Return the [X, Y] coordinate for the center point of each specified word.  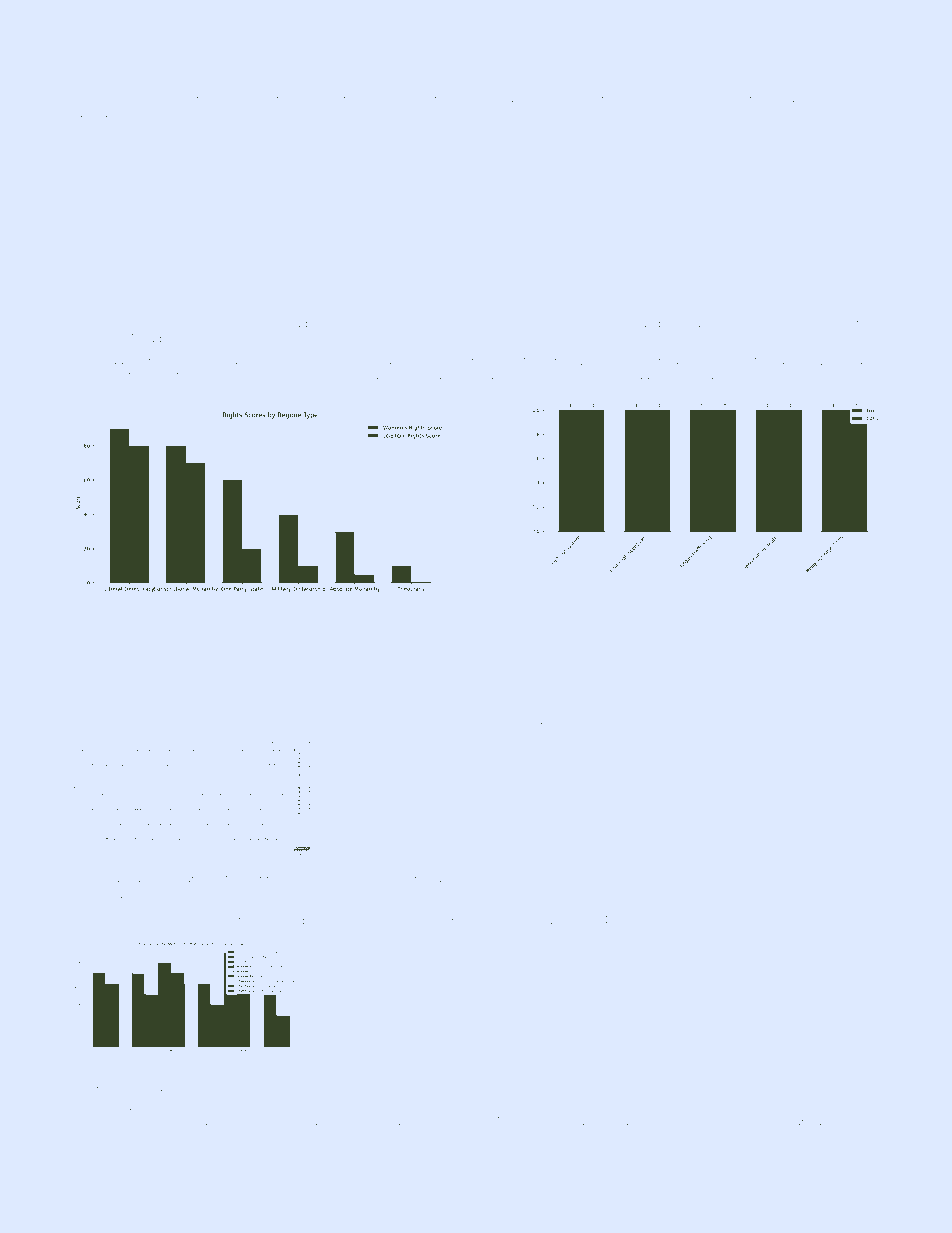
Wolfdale [179, 375]
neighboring [158, 1123]
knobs [430, 98]
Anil [325, 375]
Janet [193, 879]
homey [817, 99]
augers [782, 378]
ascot [751, 724]
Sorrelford [252, 98]
